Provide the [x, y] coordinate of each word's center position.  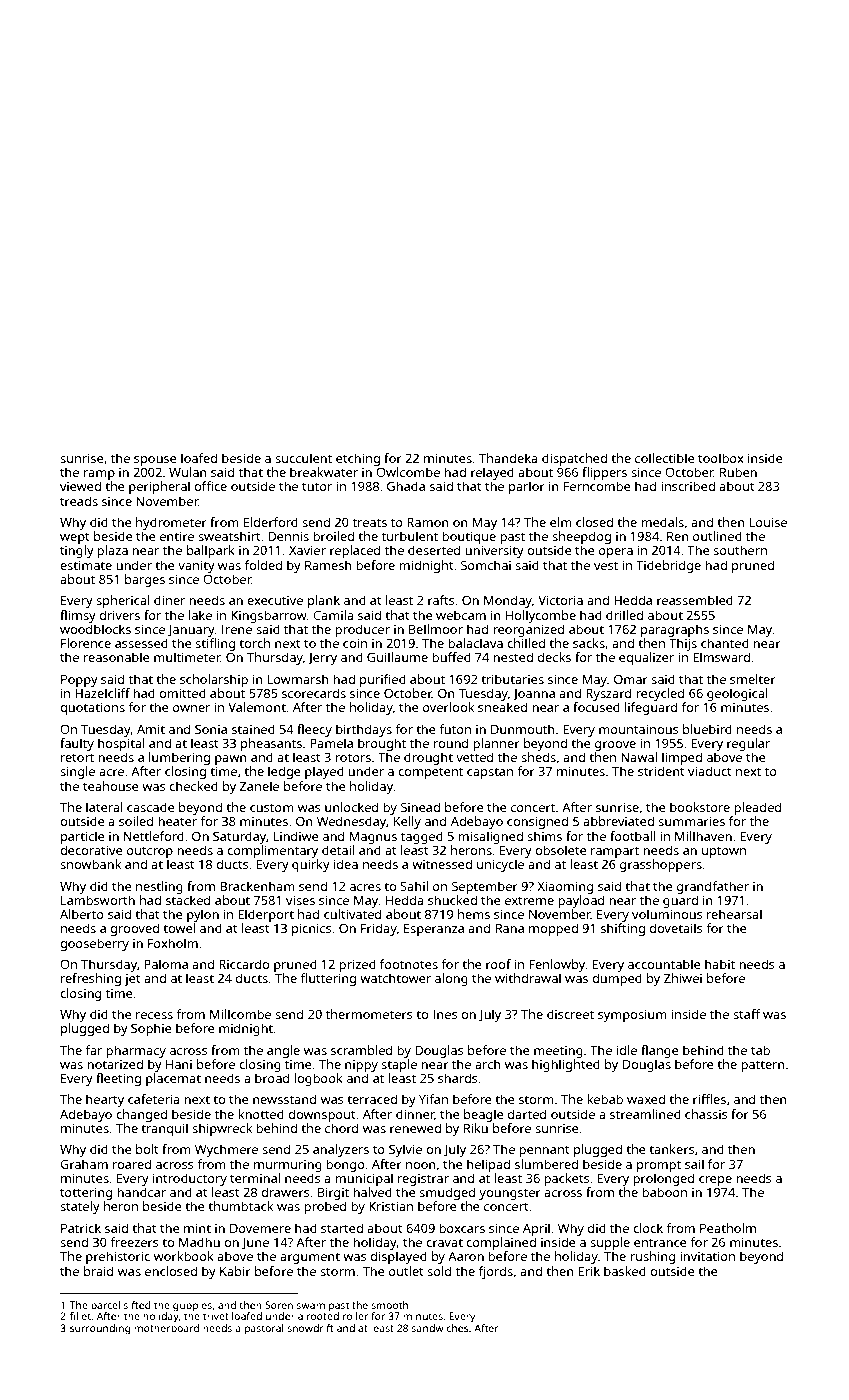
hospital [121, 744]
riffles [709, 1099]
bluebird [707, 729]
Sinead [420, 807]
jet [132, 980]
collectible [665, 458]
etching [358, 459]
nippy [361, 1066]
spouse [155, 461]
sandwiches [440, 1328]
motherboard [166, 1328]
